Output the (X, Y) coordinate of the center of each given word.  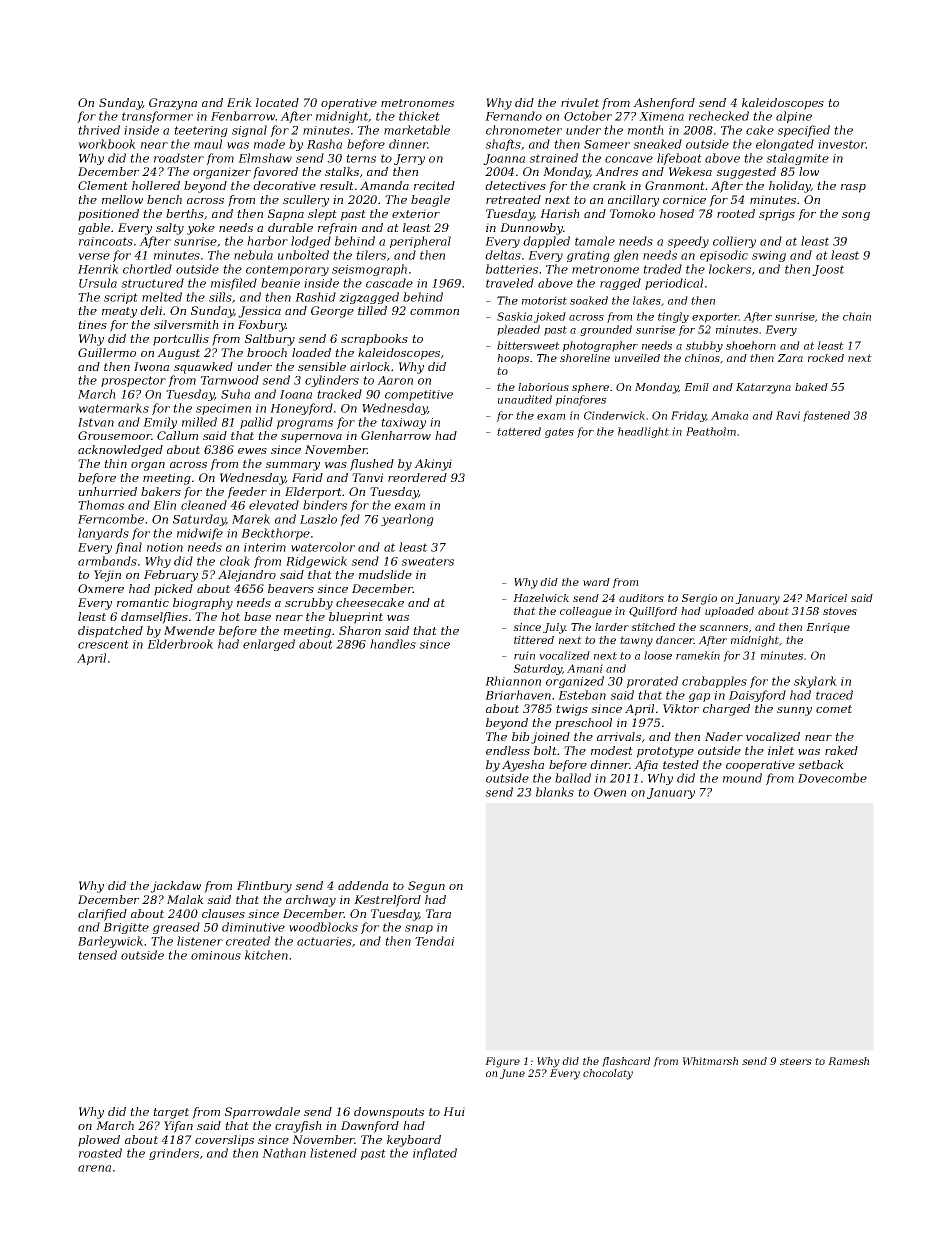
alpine (794, 117)
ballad (573, 778)
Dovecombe (832, 778)
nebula (253, 255)
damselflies (154, 618)
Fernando (513, 116)
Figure (502, 1062)
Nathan (284, 1153)
